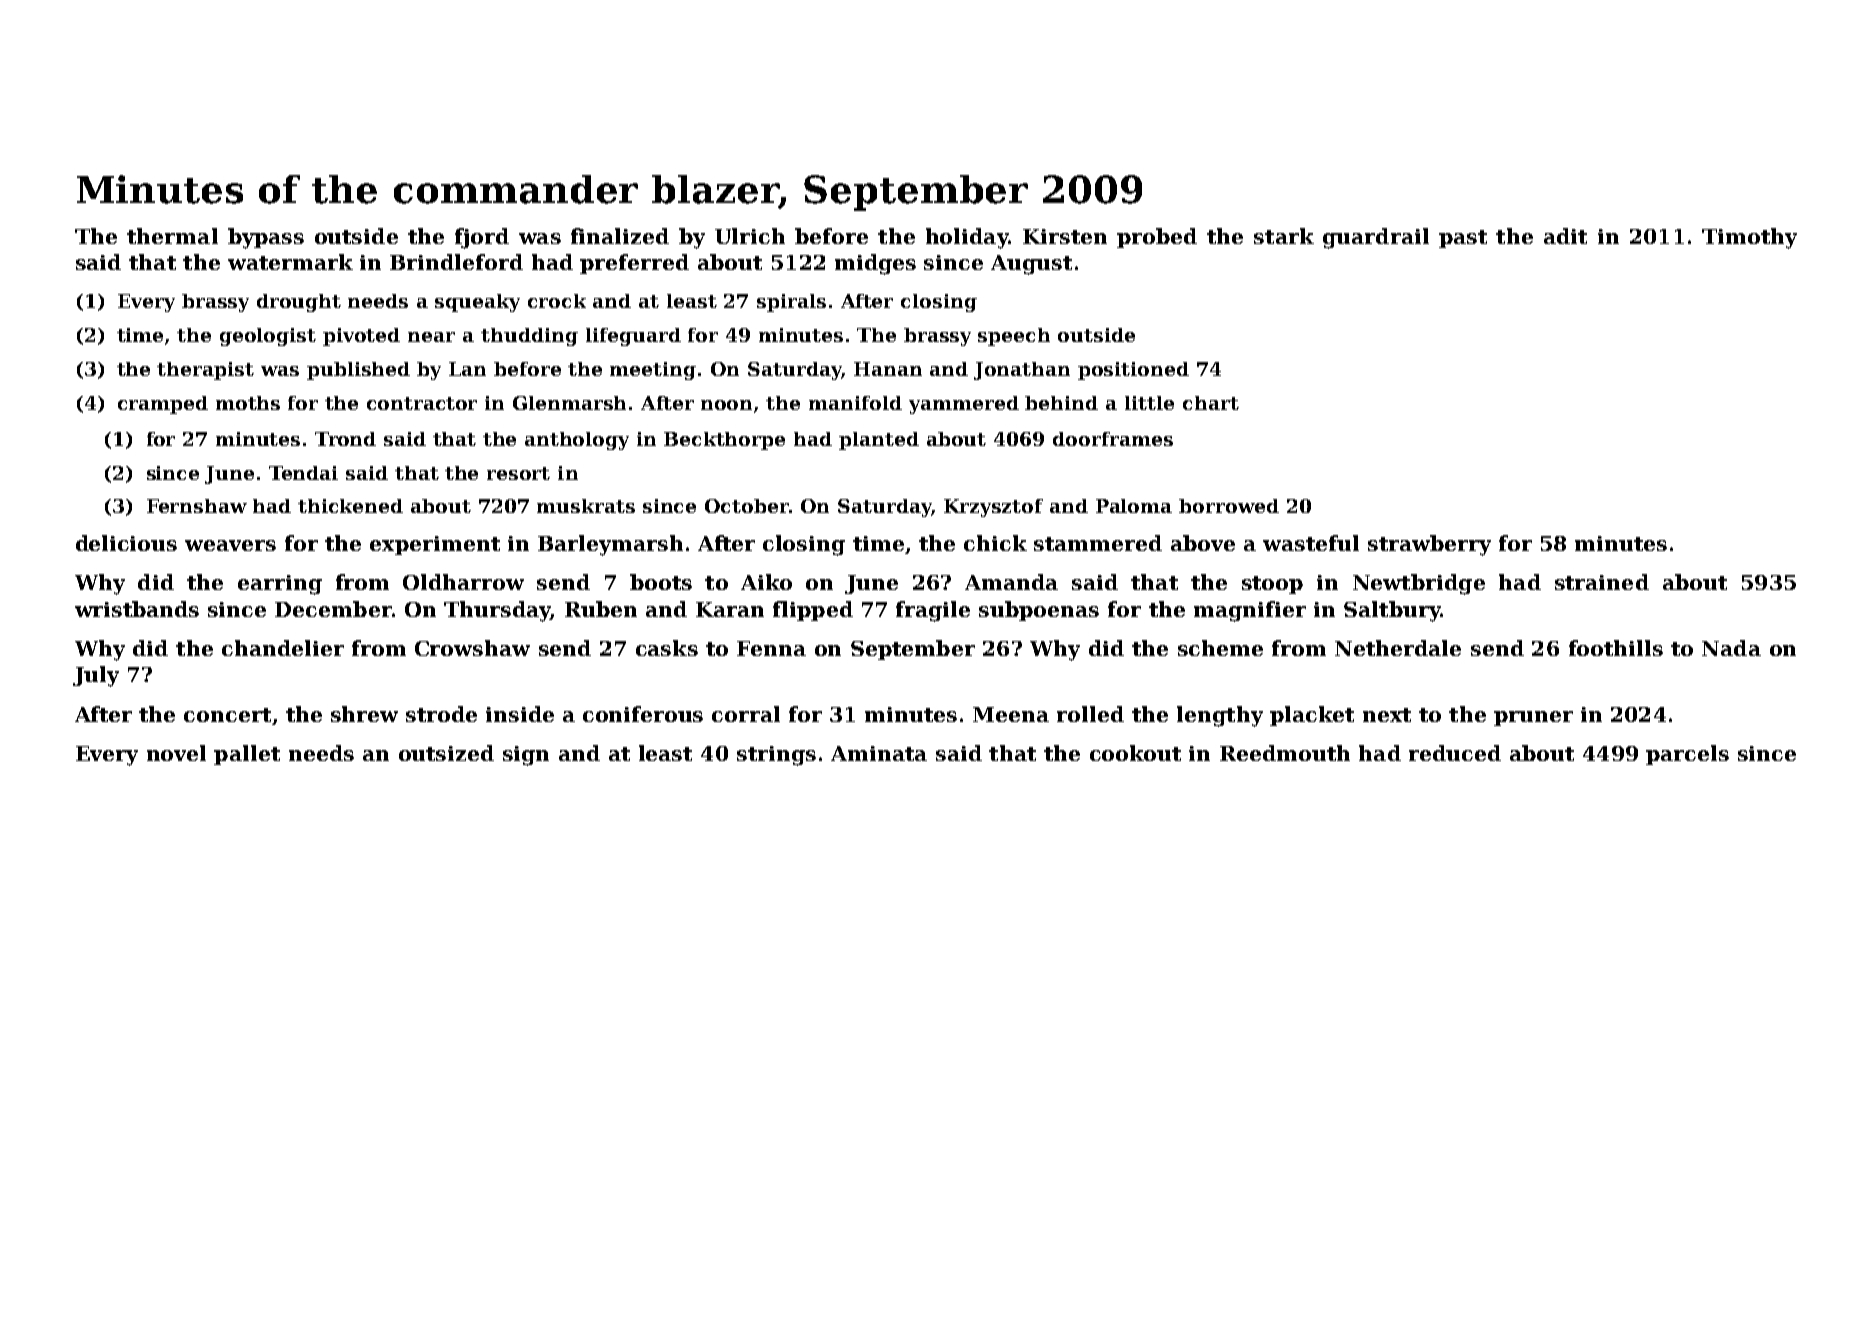 The width and height of the page is (1872, 1324). What do you see at coordinates (888, 369) in the page?
I see `Hanan` at bounding box center [888, 369].
